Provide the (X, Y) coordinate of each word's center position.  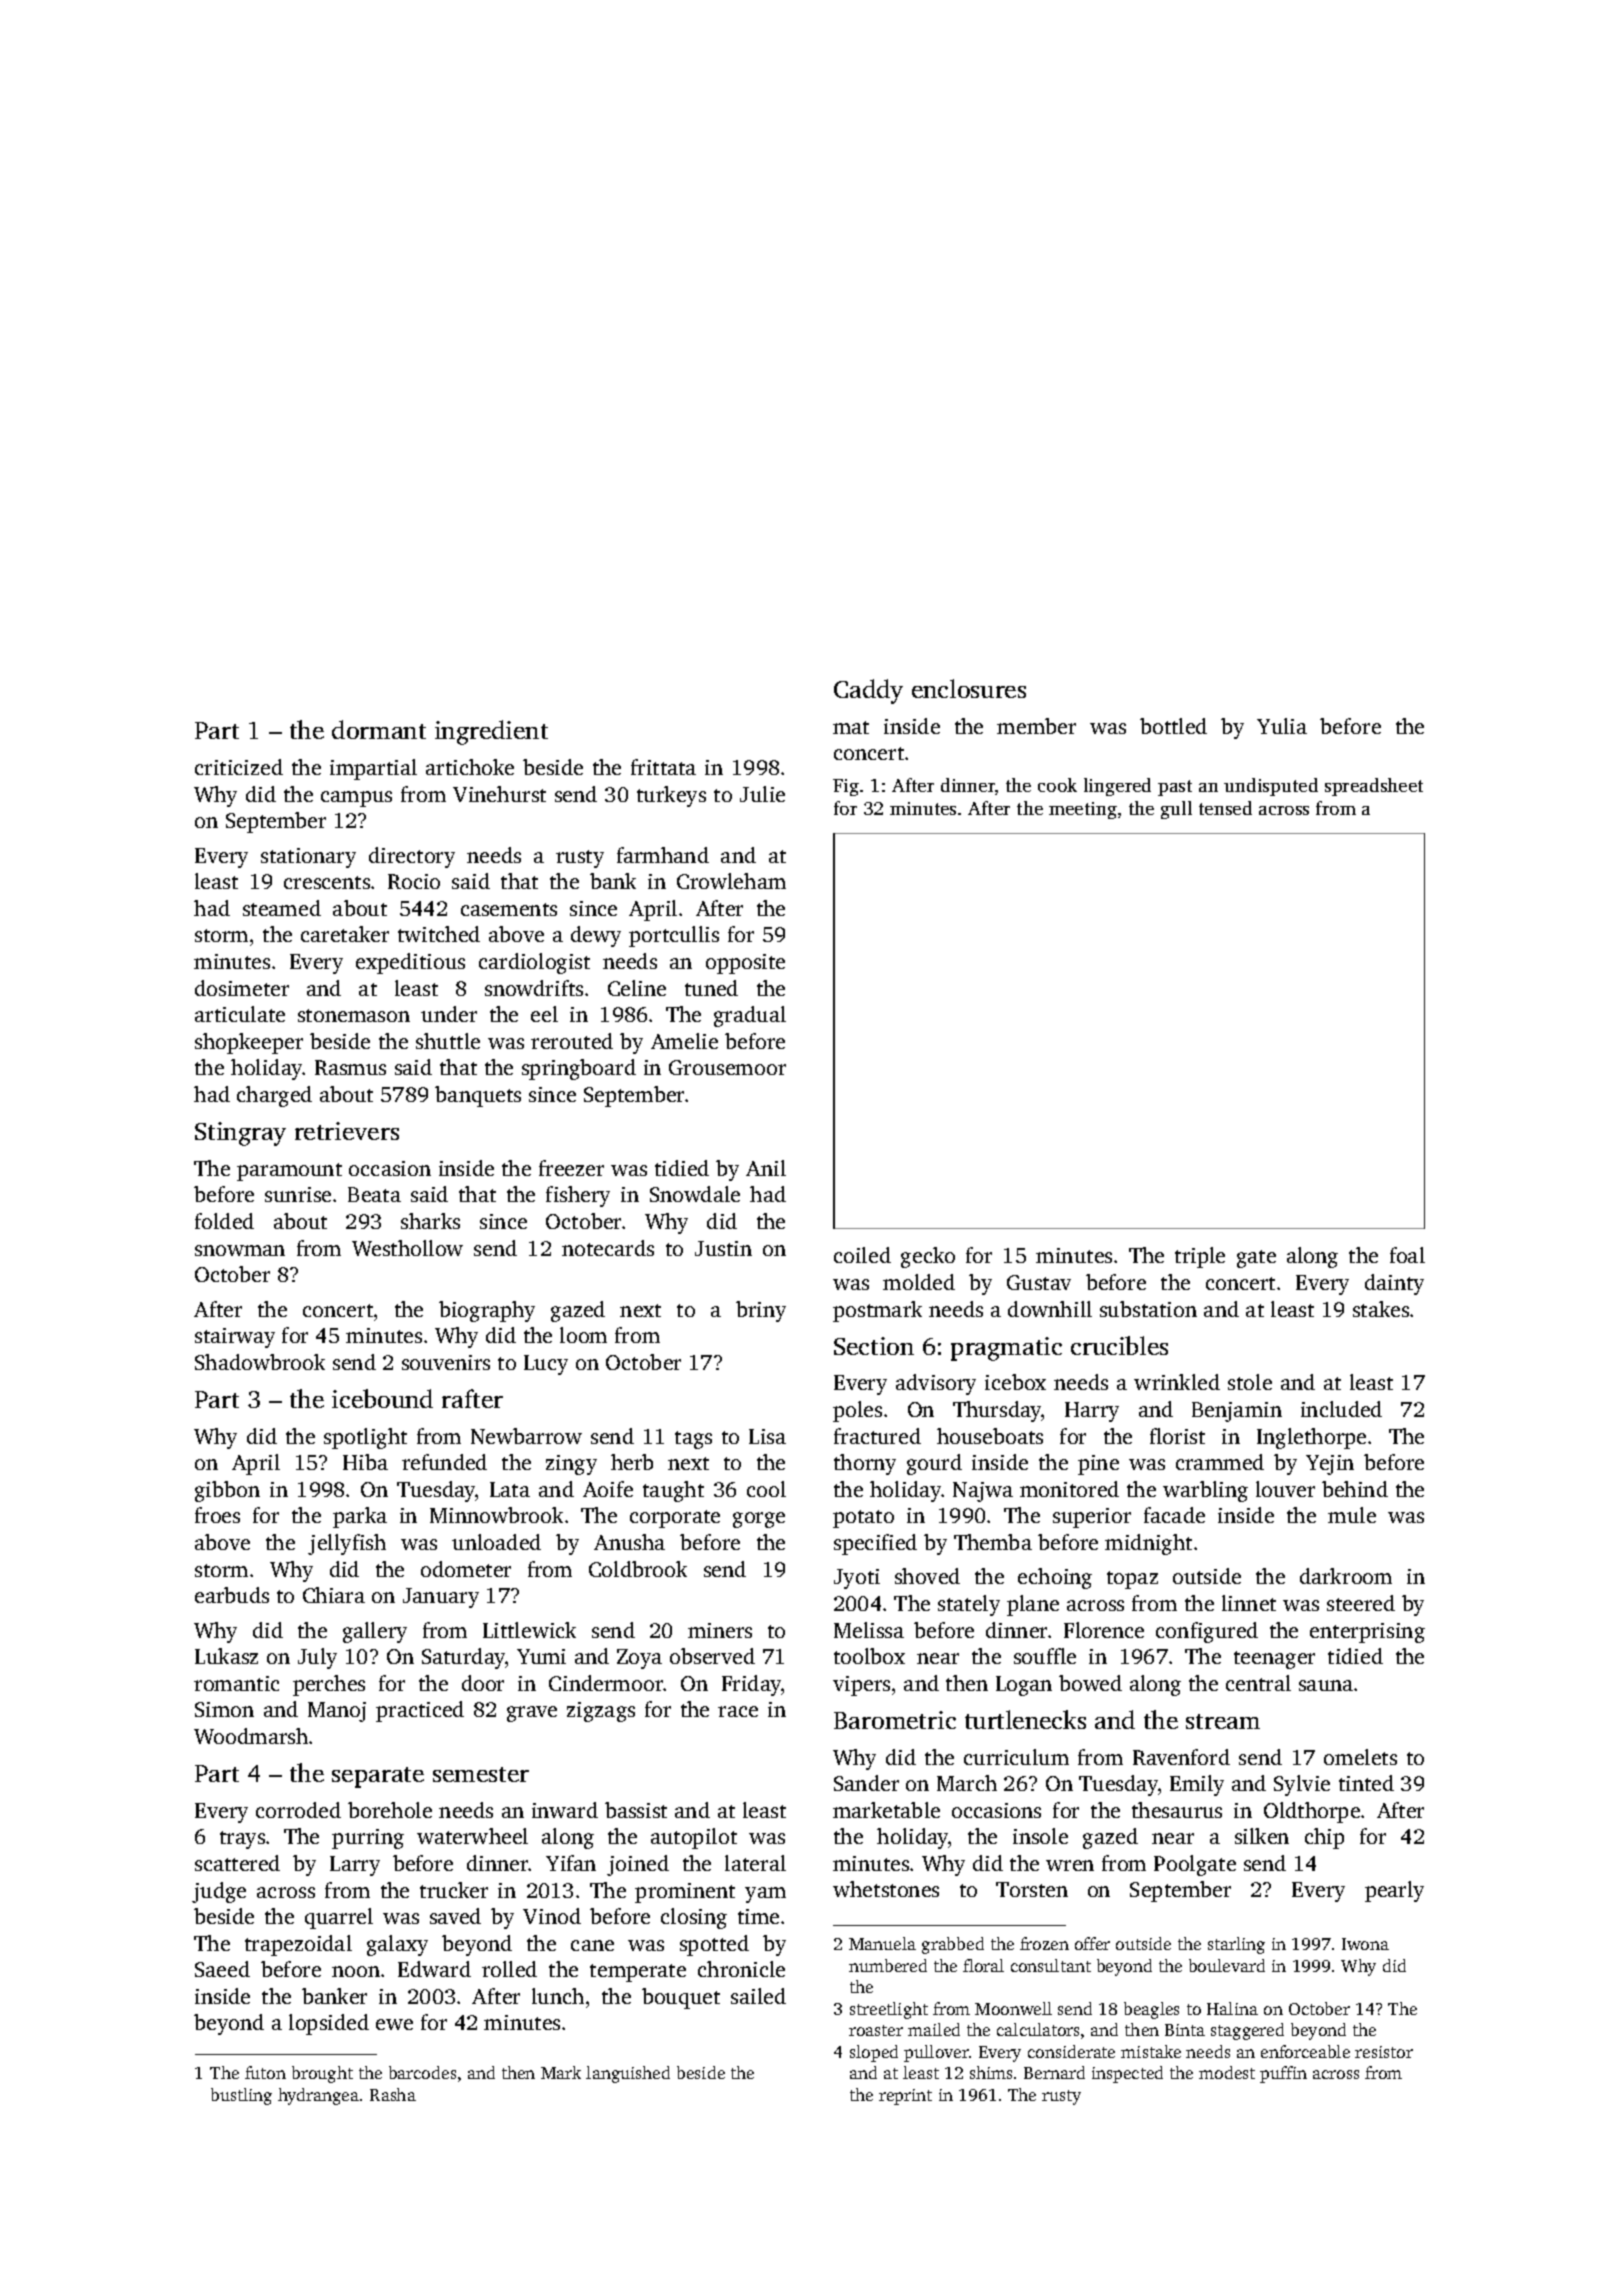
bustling (241, 2096)
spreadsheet (1374, 787)
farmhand (663, 855)
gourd (934, 1464)
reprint (905, 2097)
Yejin (1330, 1465)
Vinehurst (499, 794)
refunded (444, 1462)
